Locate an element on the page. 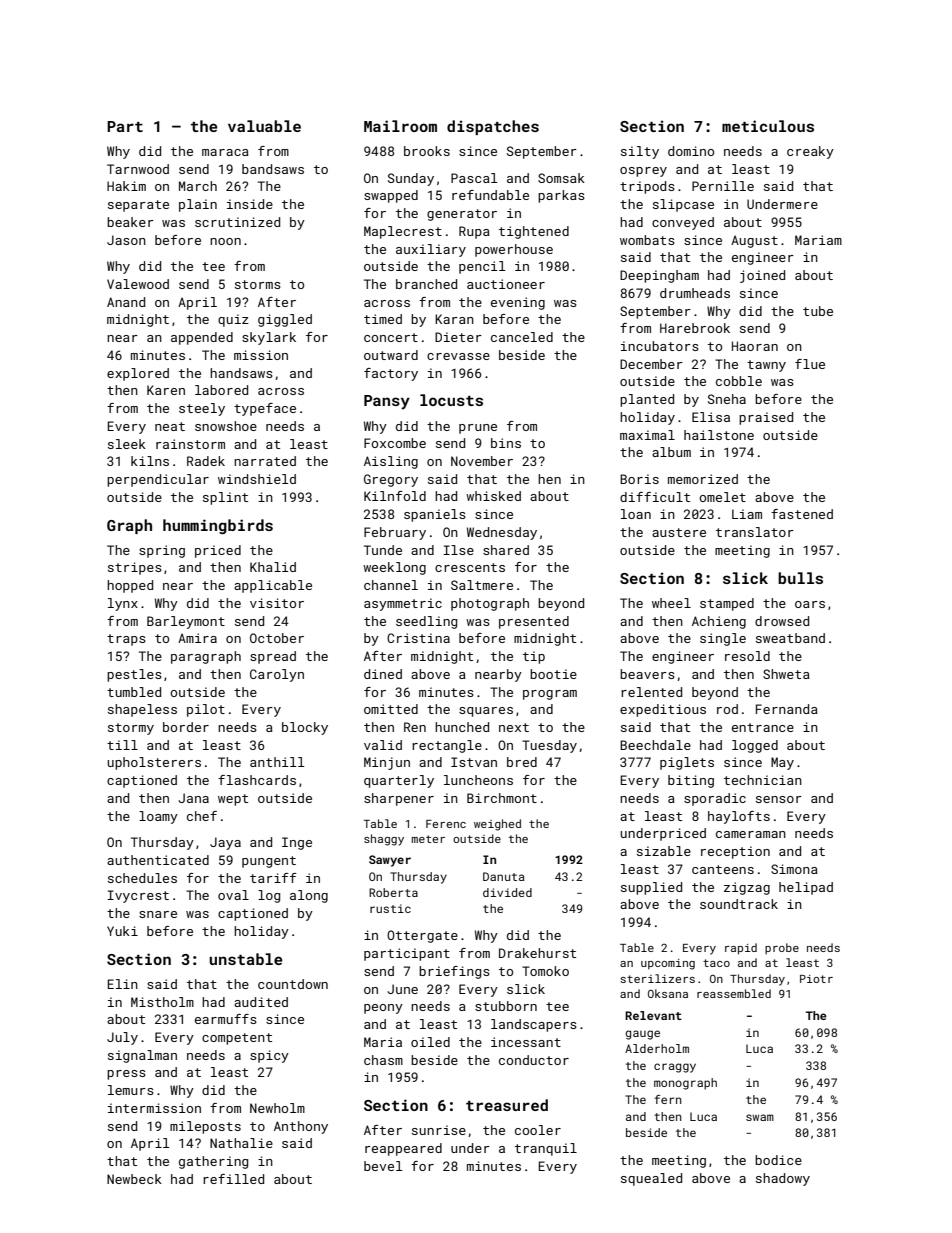 Image resolution: width=952 pixels, height=1233 pixels. tube is located at coordinates (818, 311).
